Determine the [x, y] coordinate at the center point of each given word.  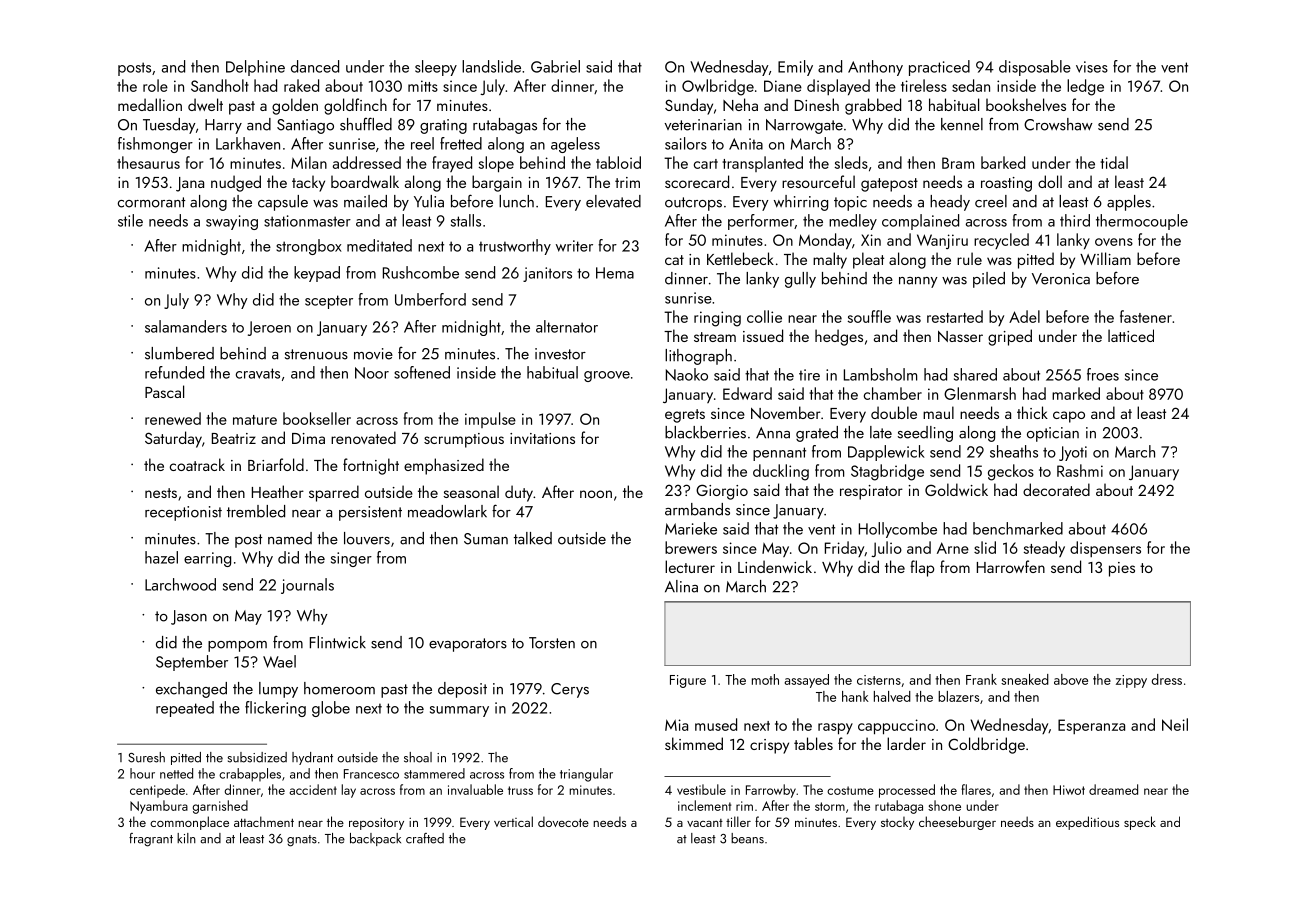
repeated [185, 709]
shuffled [366, 124]
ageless [575, 145]
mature [255, 420]
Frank [981, 679]
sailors [686, 143]
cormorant [151, 202]
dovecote [563, 821]
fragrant [151, 840]
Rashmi [1080, 470]
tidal [1114, 162]
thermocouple [1142, 222]
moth [765, 679]
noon [596, 494]
